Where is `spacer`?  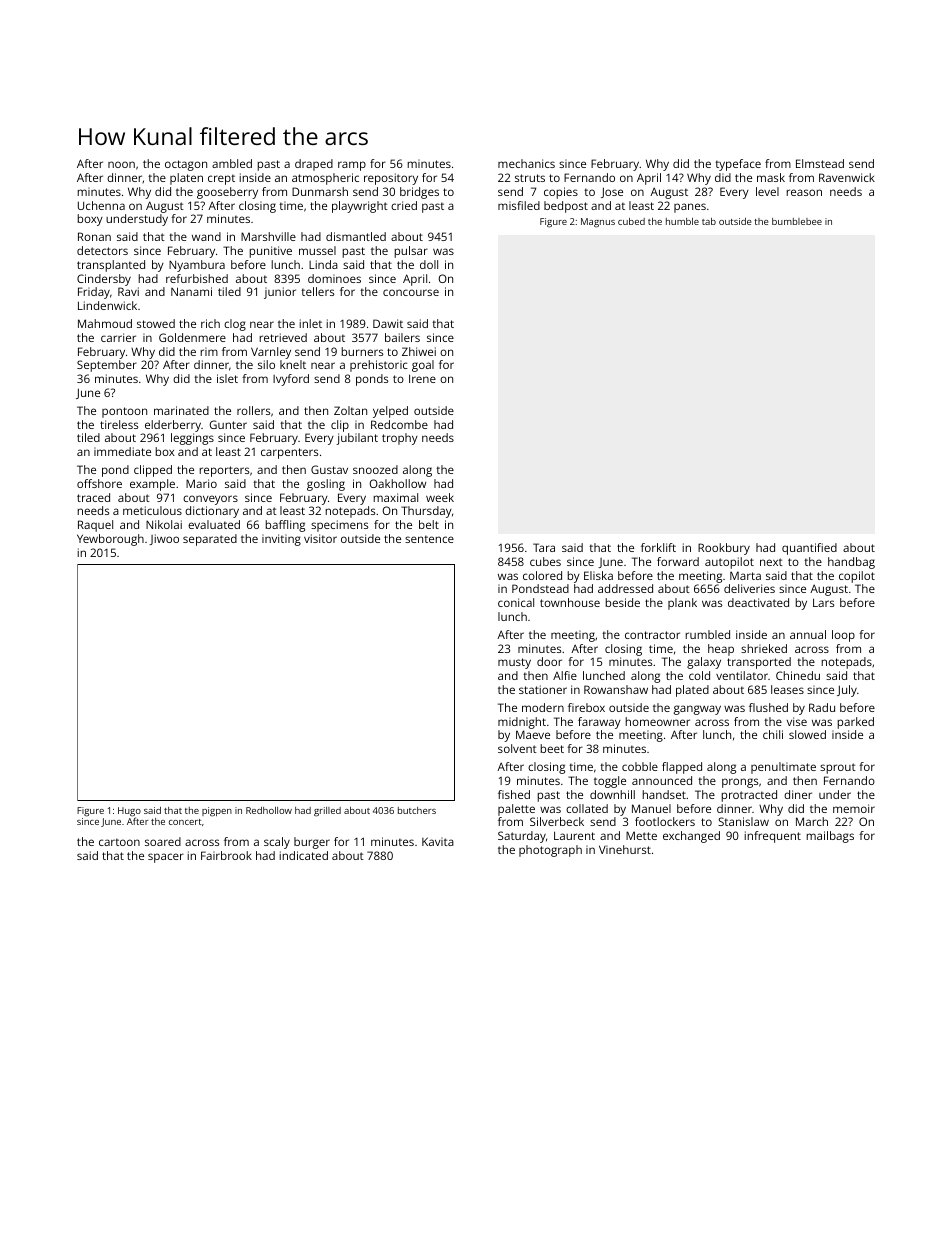
spacer is located at coordinates (166, 858).
